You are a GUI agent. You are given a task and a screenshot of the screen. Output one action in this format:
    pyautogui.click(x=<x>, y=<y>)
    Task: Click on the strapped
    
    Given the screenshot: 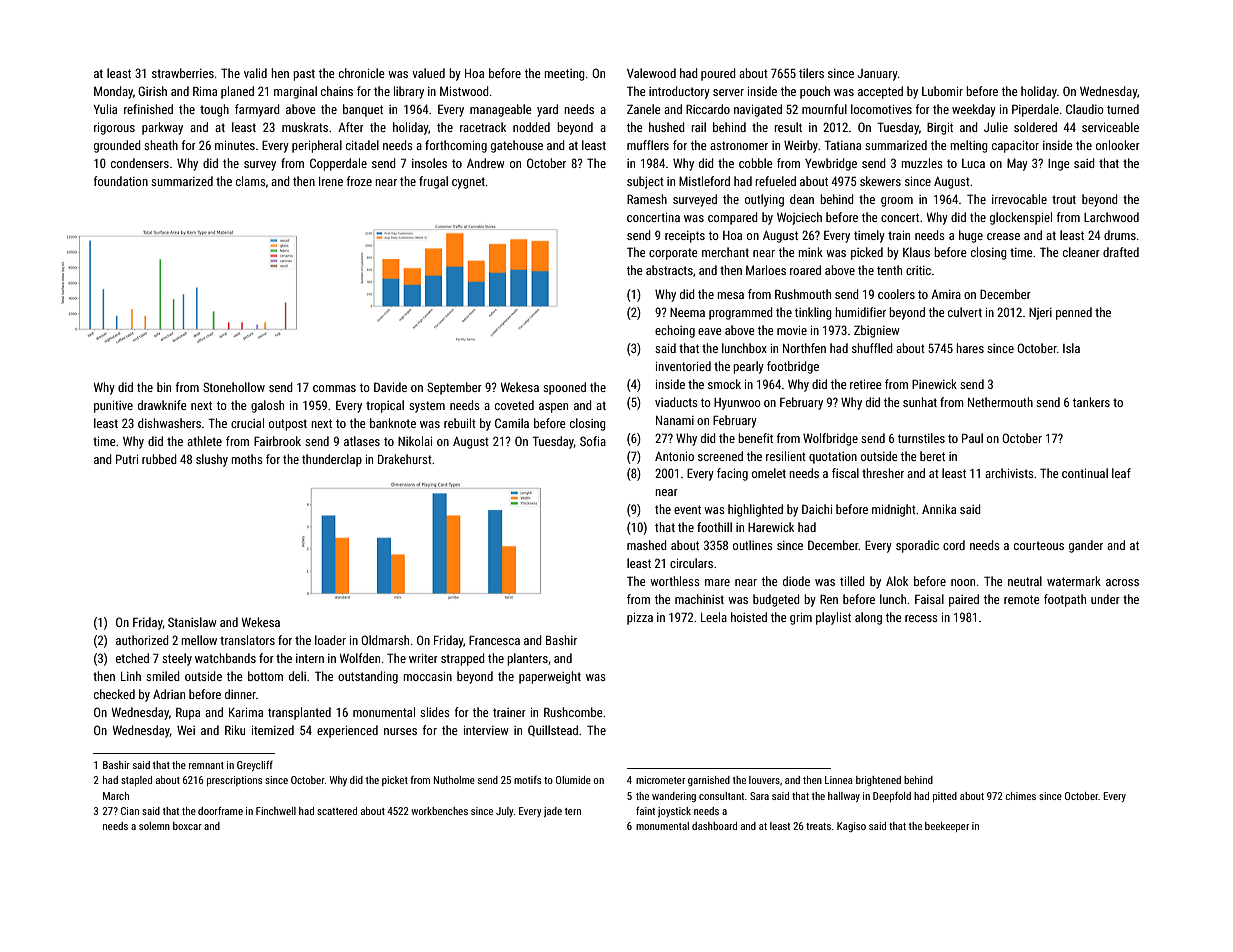 What is the action you would take?
    pyautogui.click(x=463, y=659)
